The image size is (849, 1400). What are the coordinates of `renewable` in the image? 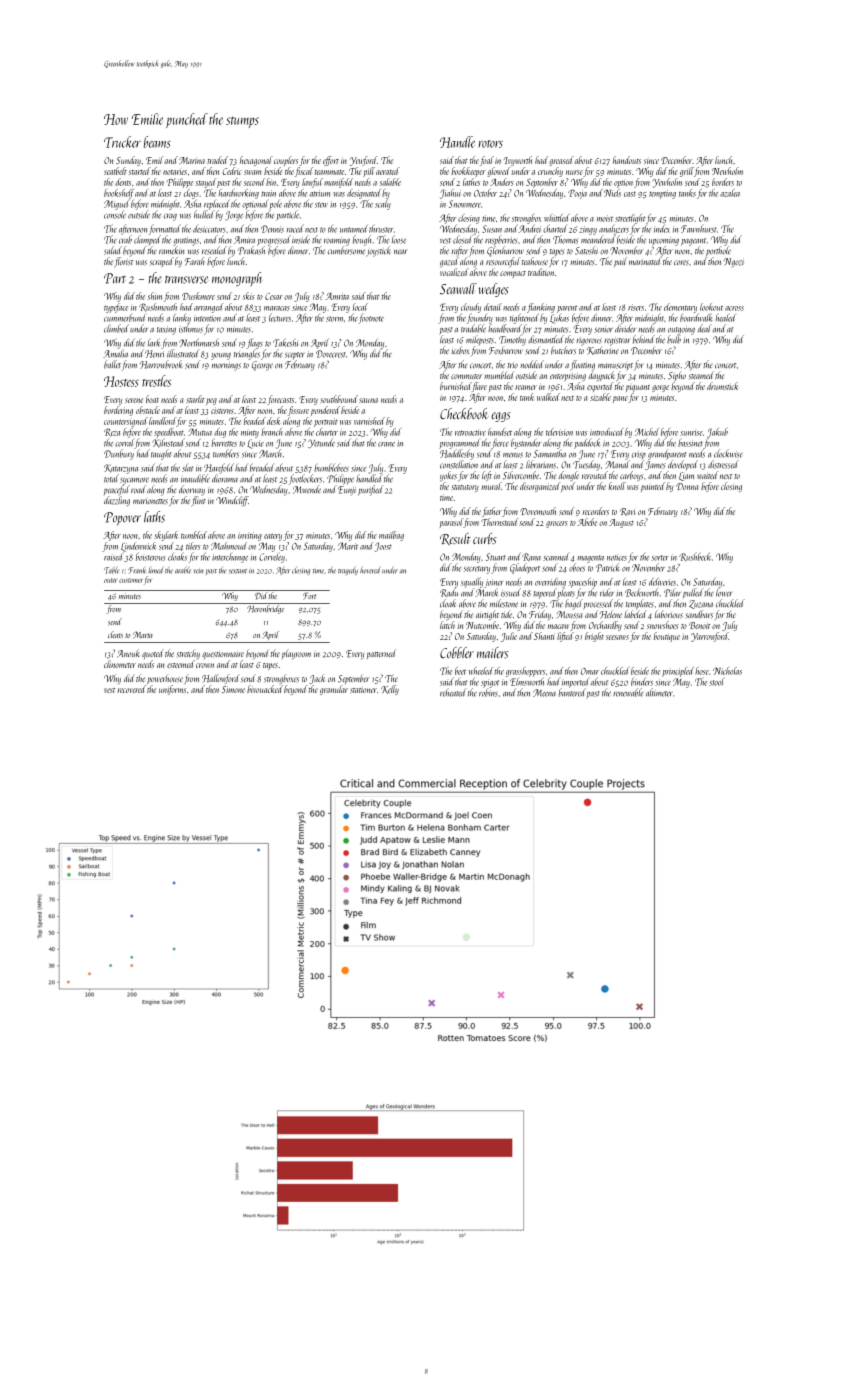 It's located at (628, 692).
